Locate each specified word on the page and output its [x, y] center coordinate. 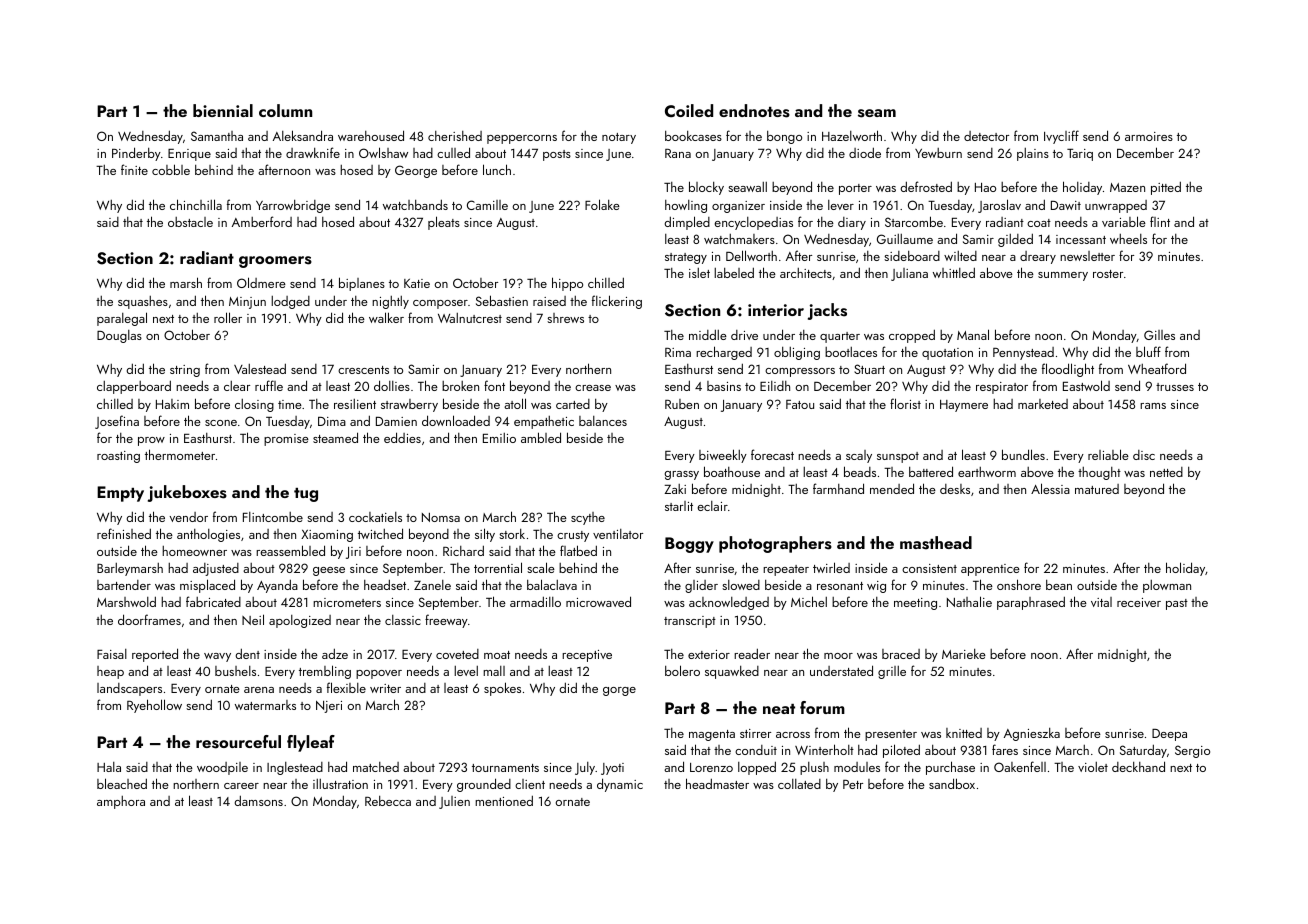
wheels [1128, 239]
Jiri [353, 553]
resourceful [238, 742]
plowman [1167, 586]
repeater [786, 570]
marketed [1043, 404]
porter [855, 189]
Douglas [119, 336]
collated [799, 784]
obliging [797, 353]
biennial [223, 110]
